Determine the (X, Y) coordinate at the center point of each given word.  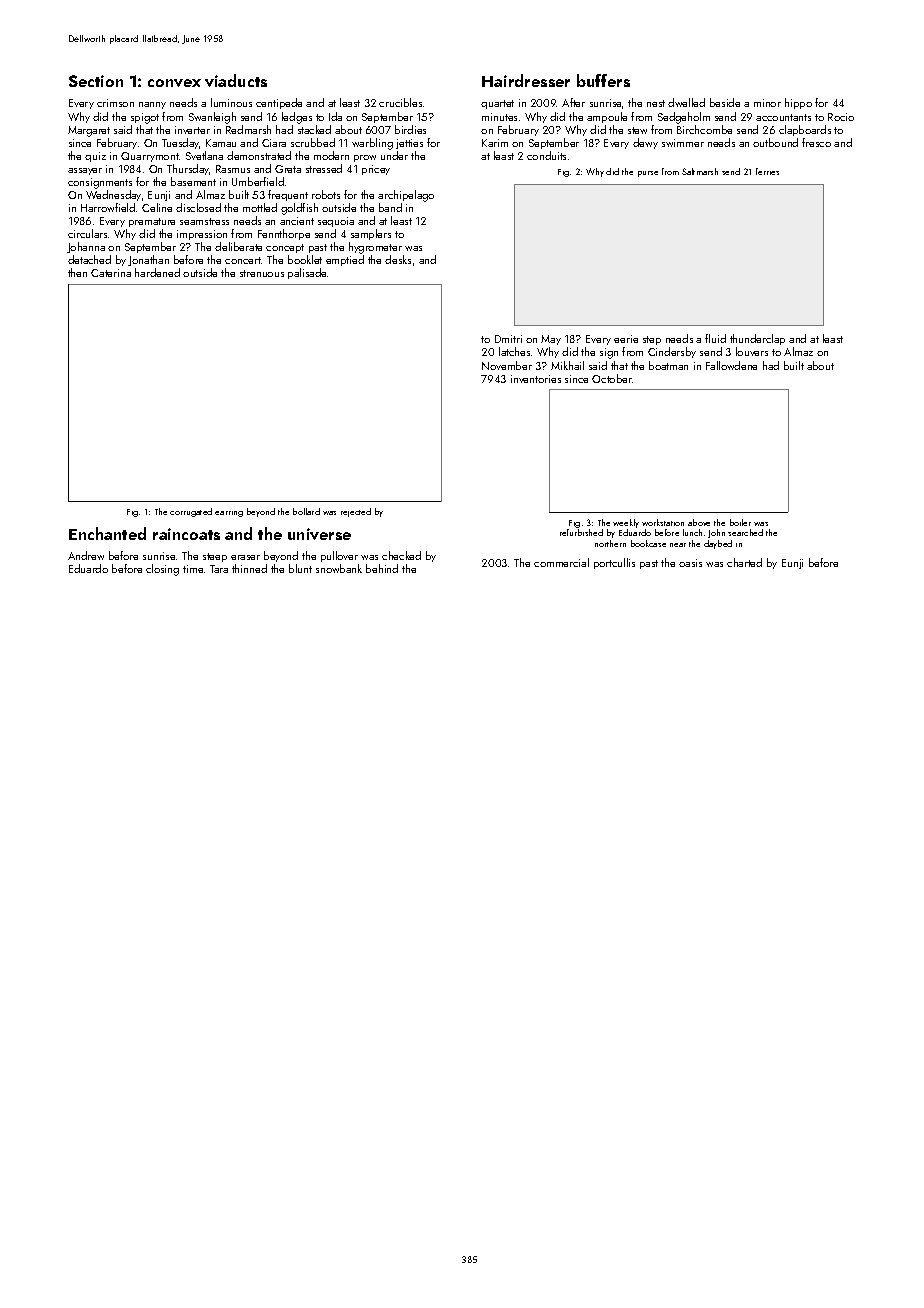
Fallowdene (731, 365)
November (507, 365)
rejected (356, 512)
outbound (775, 142)
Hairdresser (526, 80)
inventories (536, 379)
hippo (798, 103)
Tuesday (180, 143)
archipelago (406, 196)
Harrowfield (108, 207)
